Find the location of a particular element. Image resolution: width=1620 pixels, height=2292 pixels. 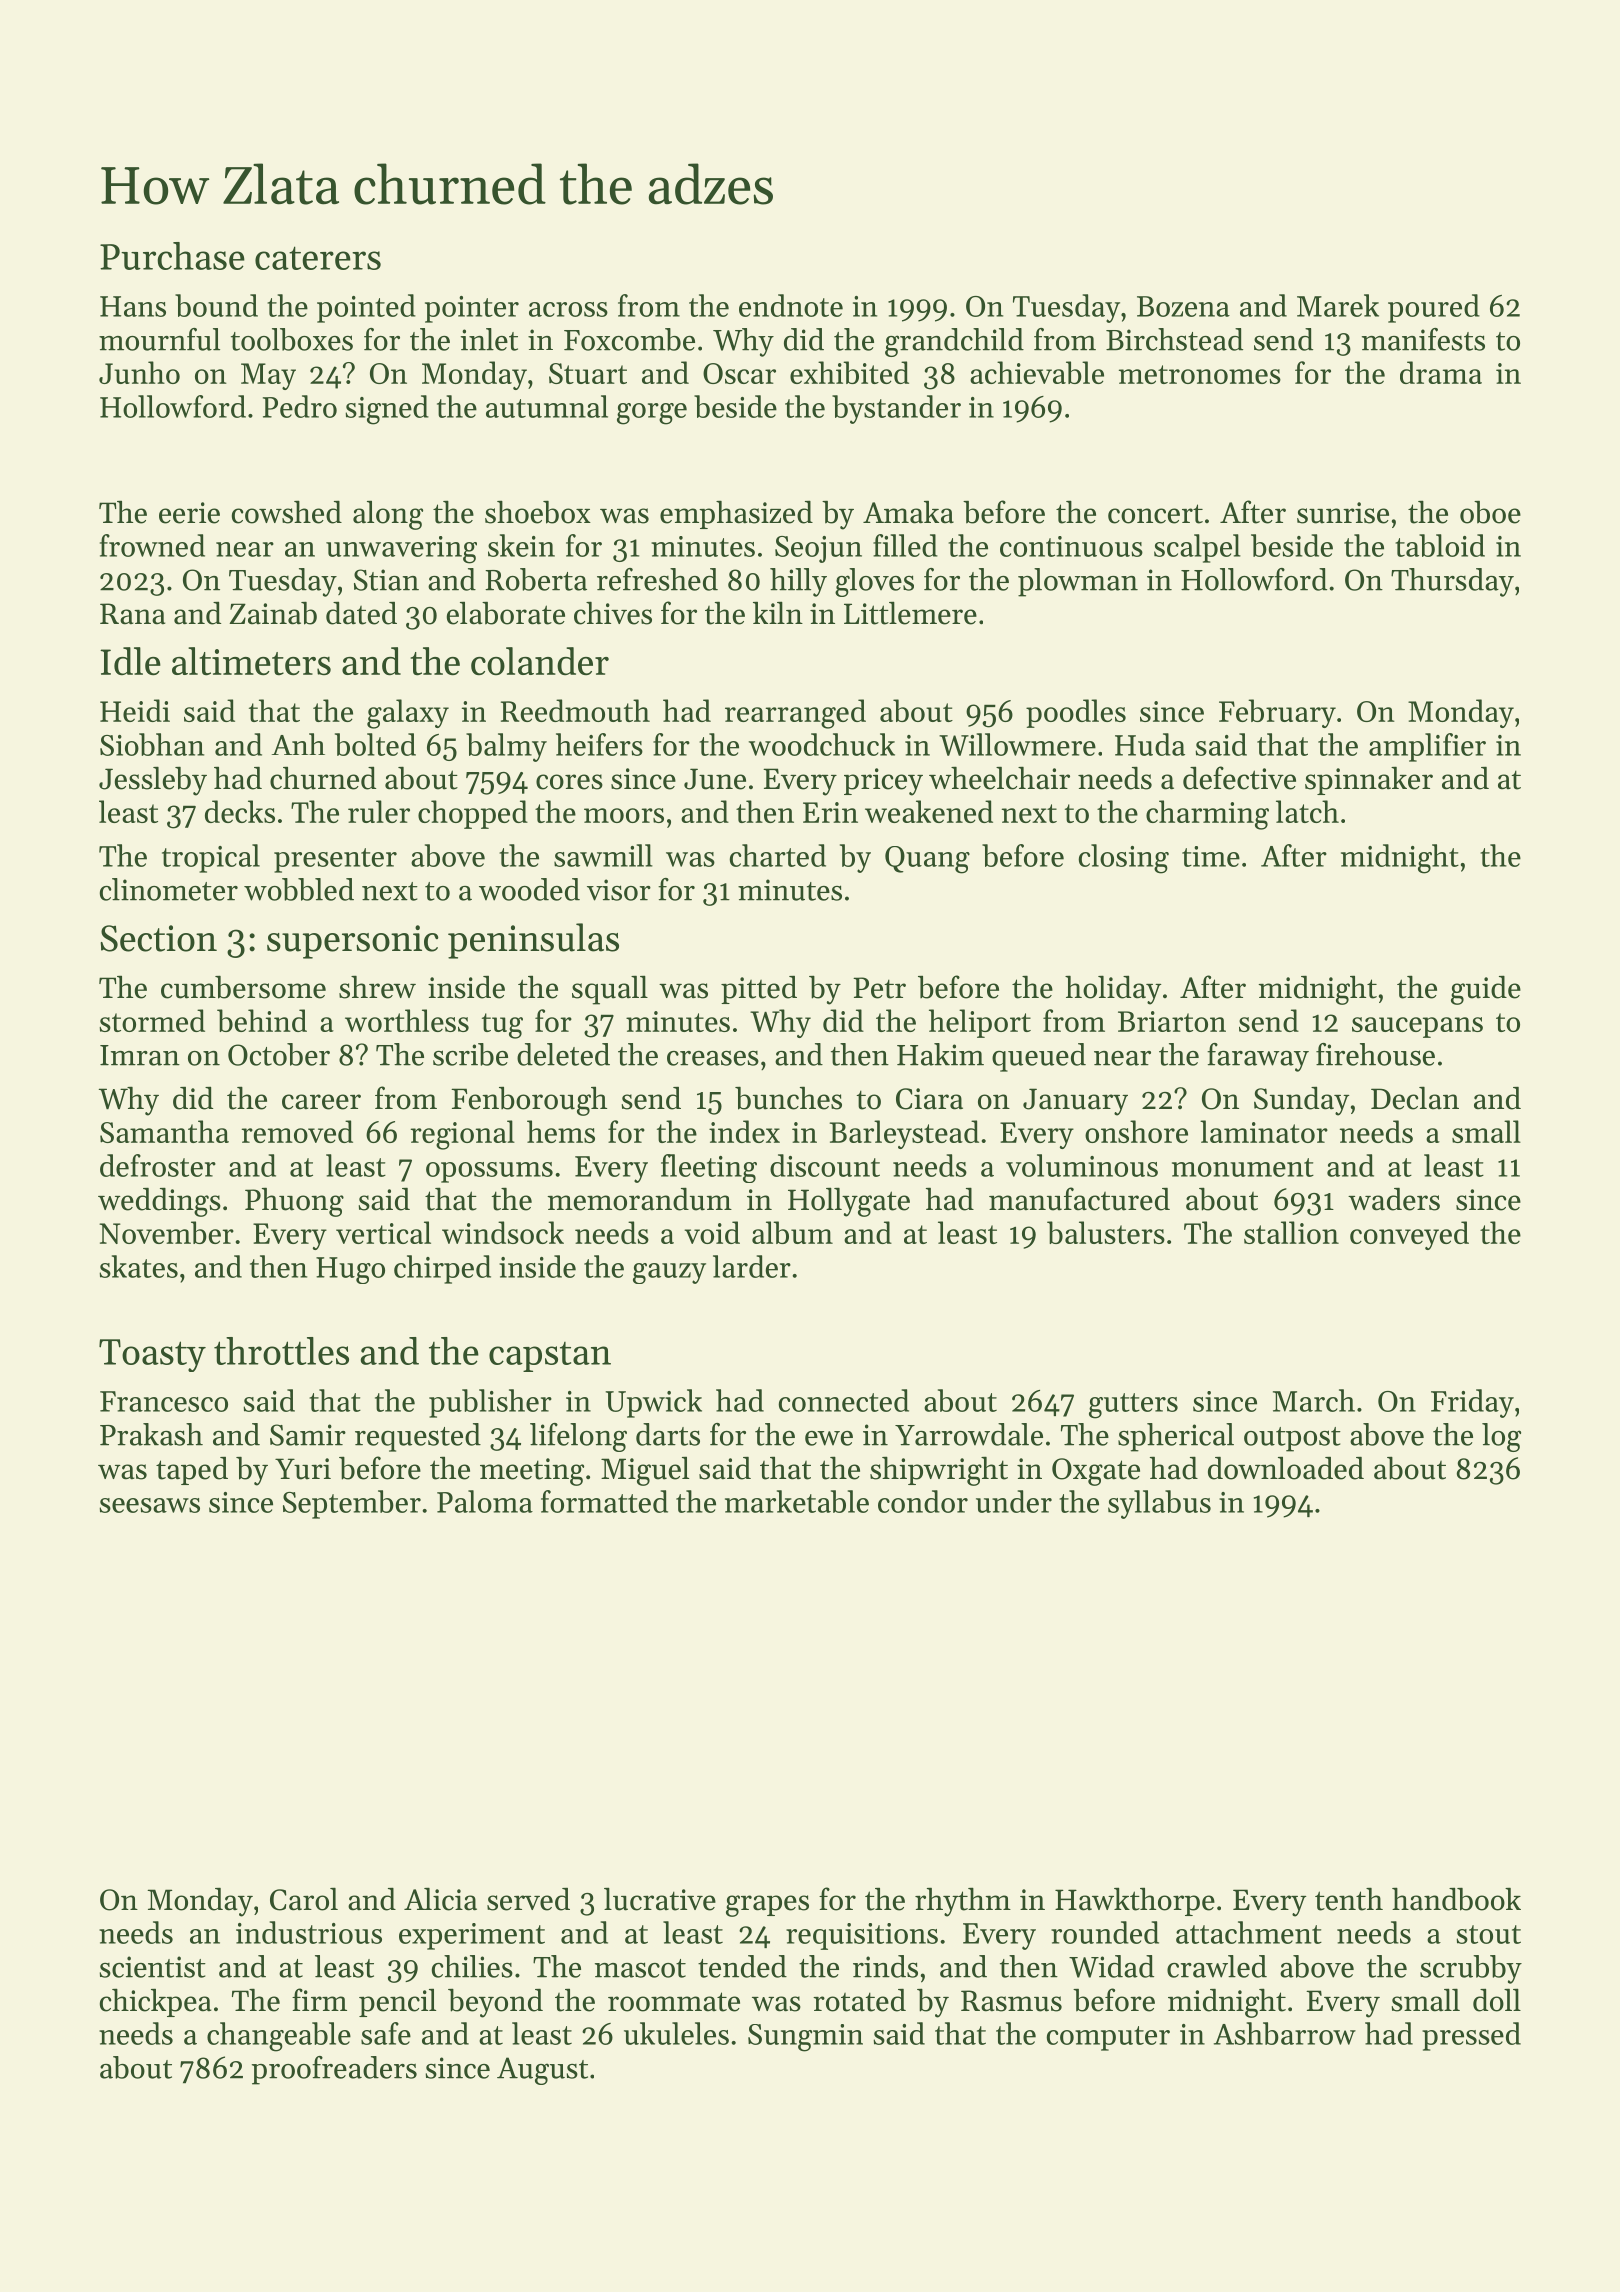

charted is located at coordinates (778, 855).
